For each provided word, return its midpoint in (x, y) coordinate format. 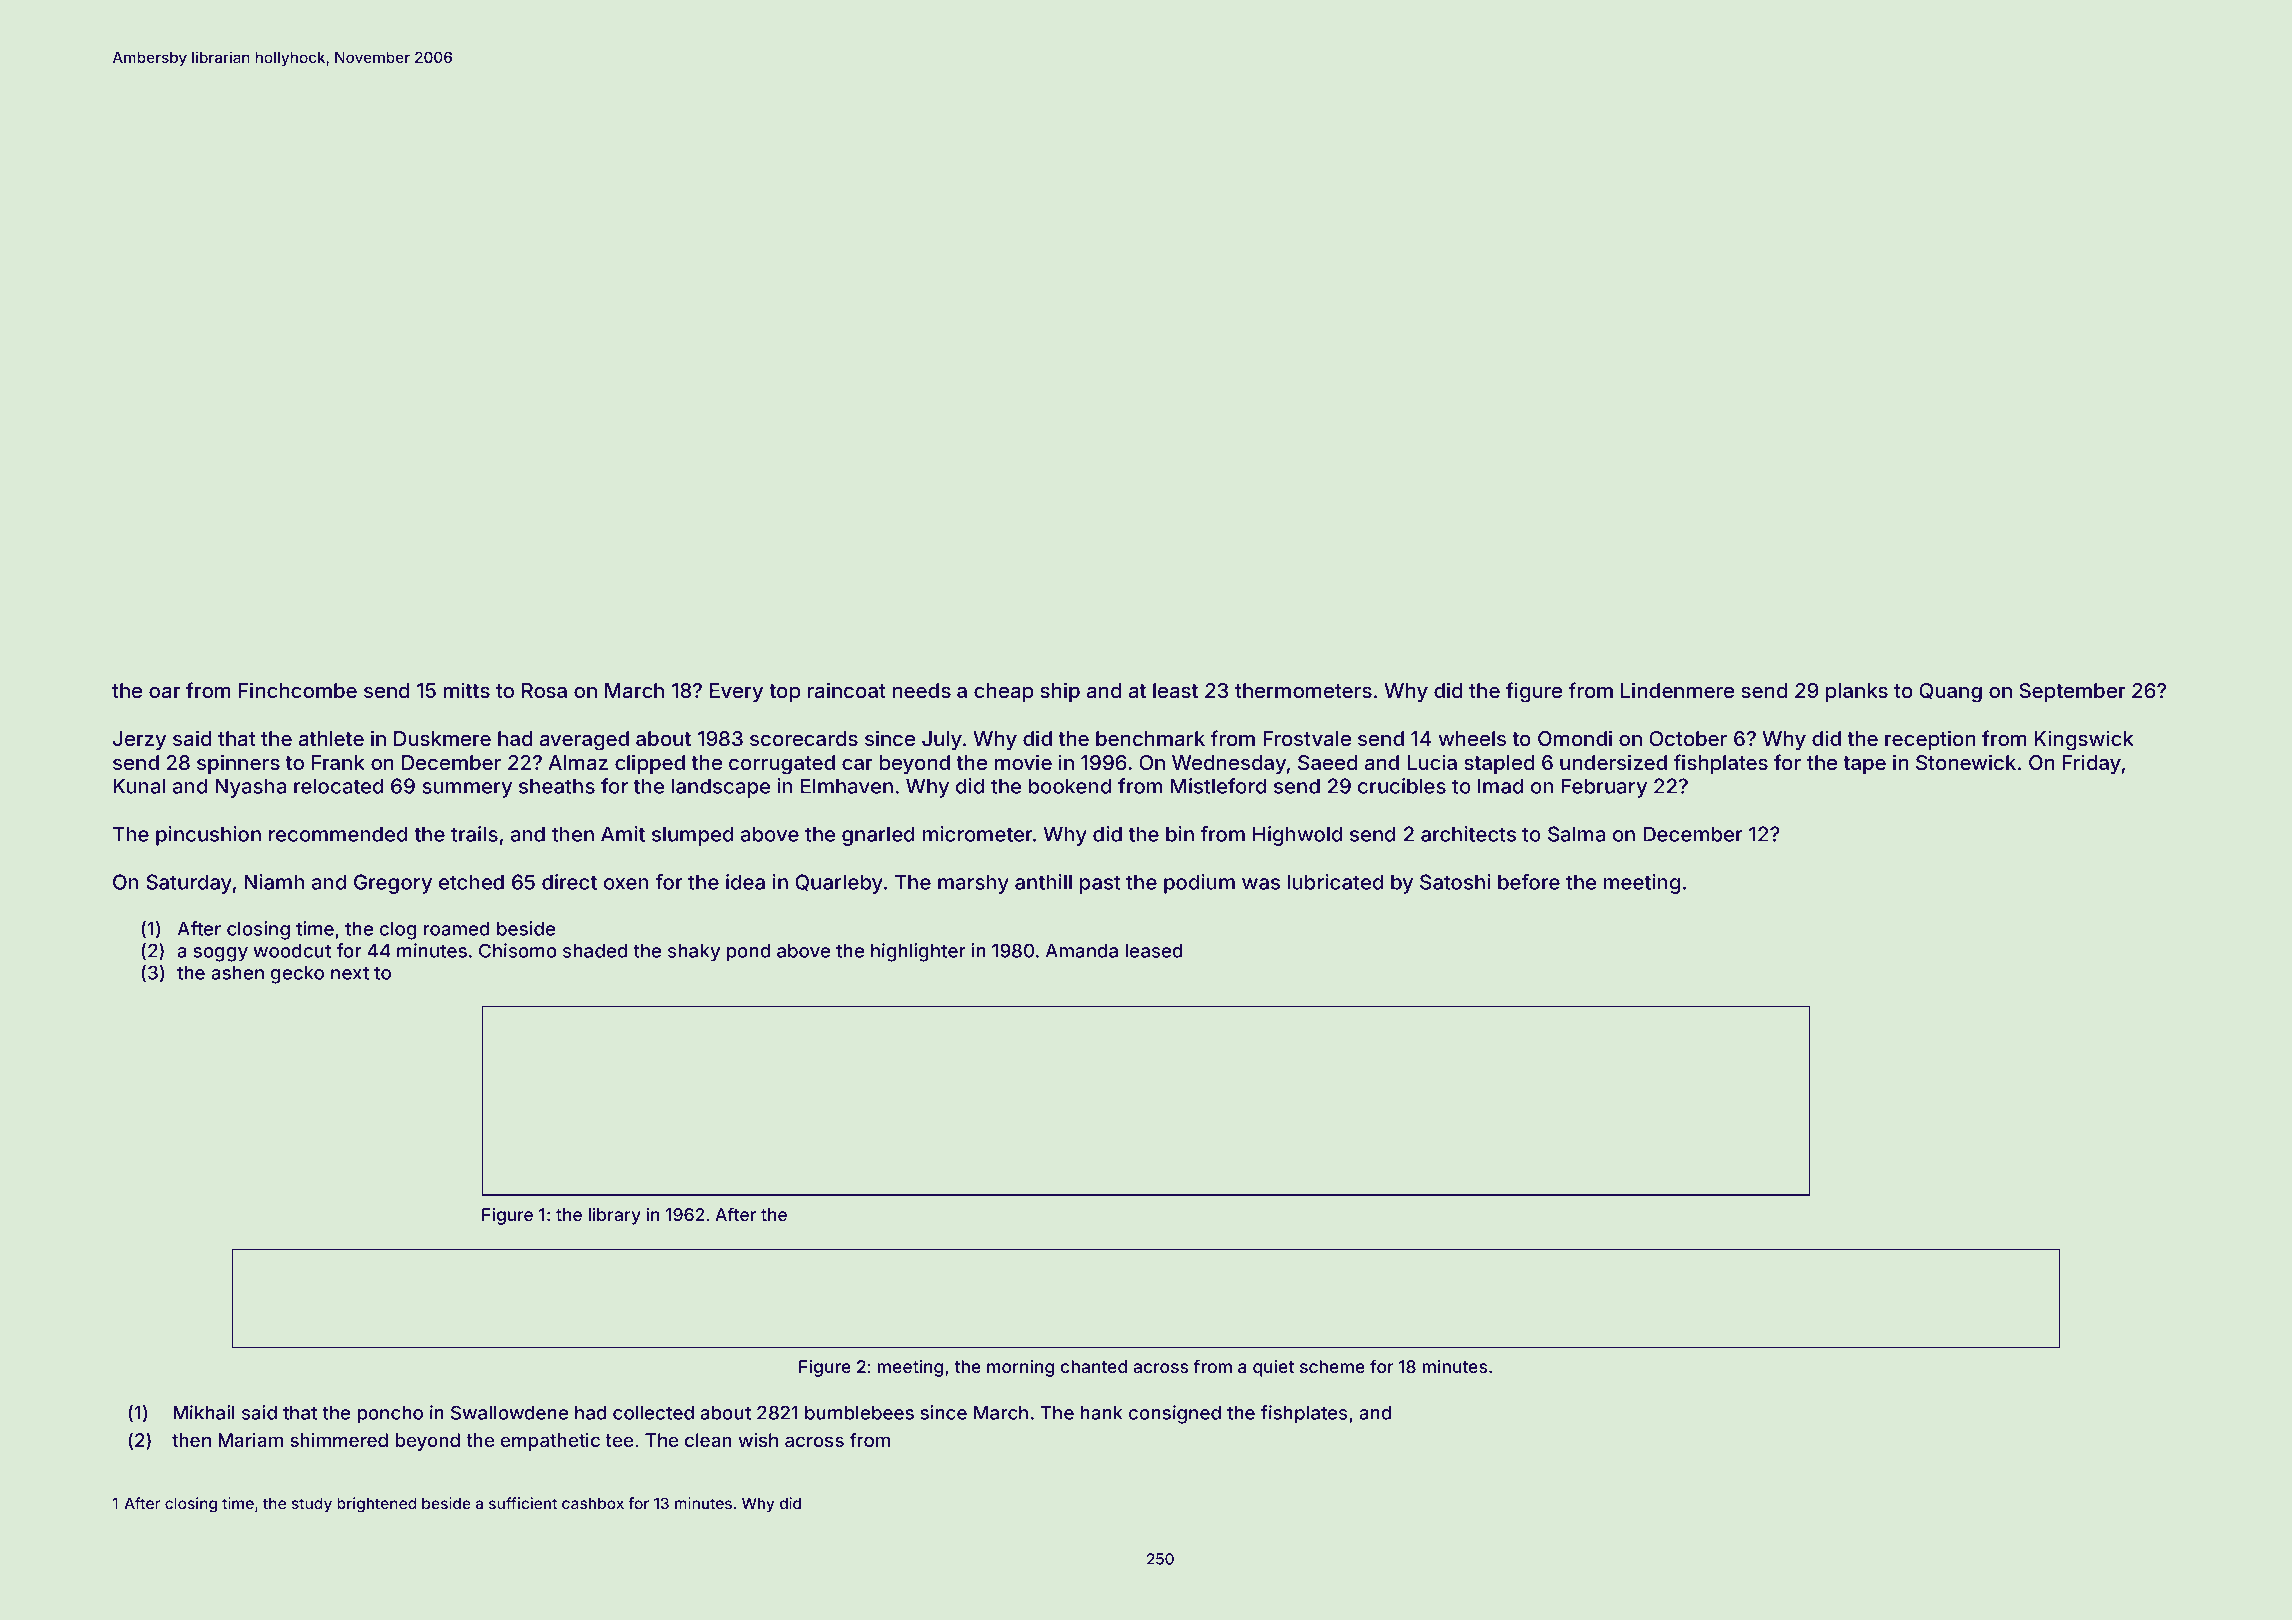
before (1529, 882)
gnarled (878, 836)
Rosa (544, 690)
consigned (1175, 1414)
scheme (1332, 1366)
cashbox (593, 1503)
